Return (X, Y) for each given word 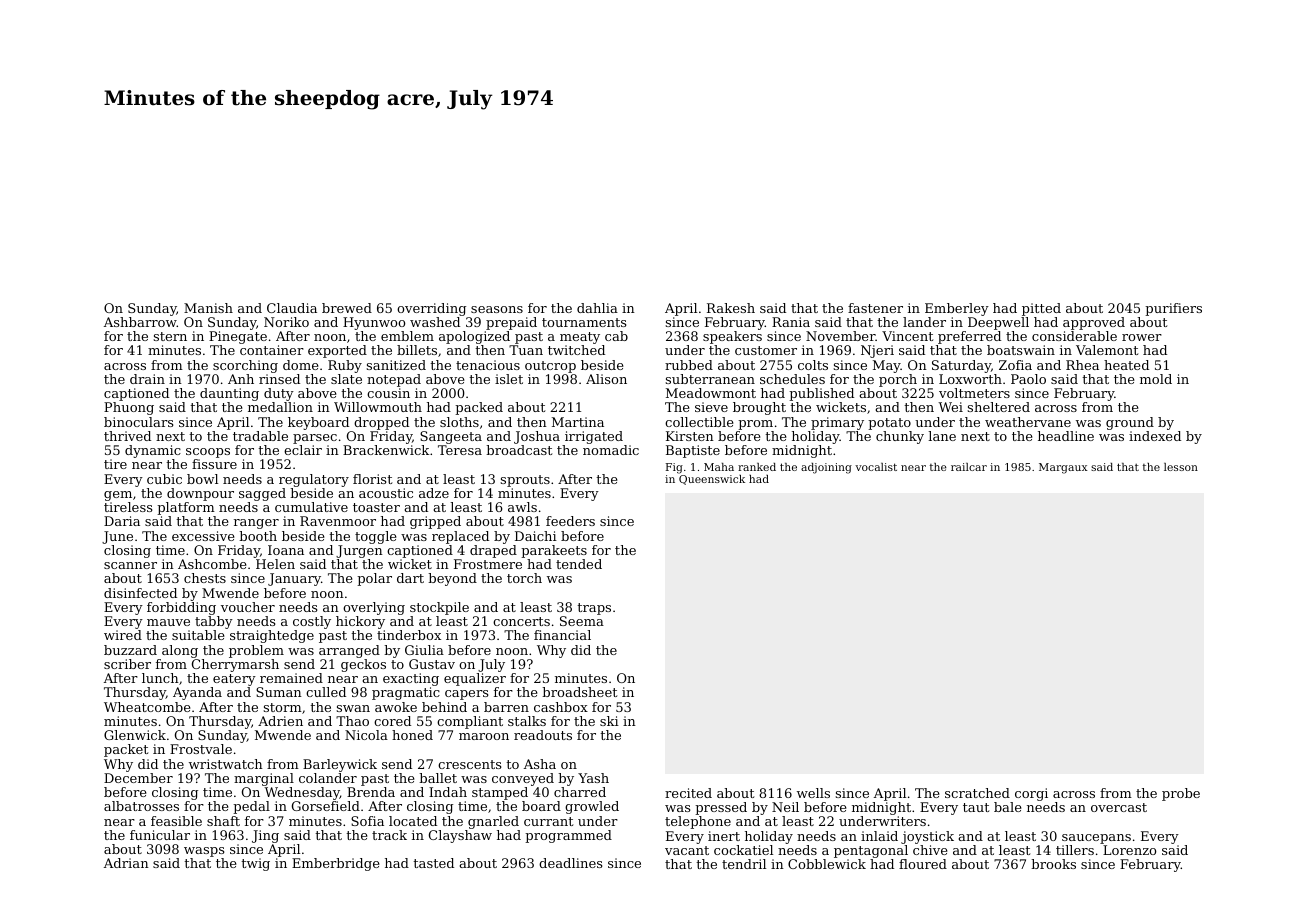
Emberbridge (335, 864)
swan (353, 708)
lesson (1181, 467)
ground (1130, 423)
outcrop (550, 367)
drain (147, 379)
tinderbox (409, 635)
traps (594, 609)
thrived (127, 436)
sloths (459, 422)
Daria (122, 521)
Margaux (1063, 468)
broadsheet (579, 692)
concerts (521, 621)
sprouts (525, 481)
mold (1156, 379)
